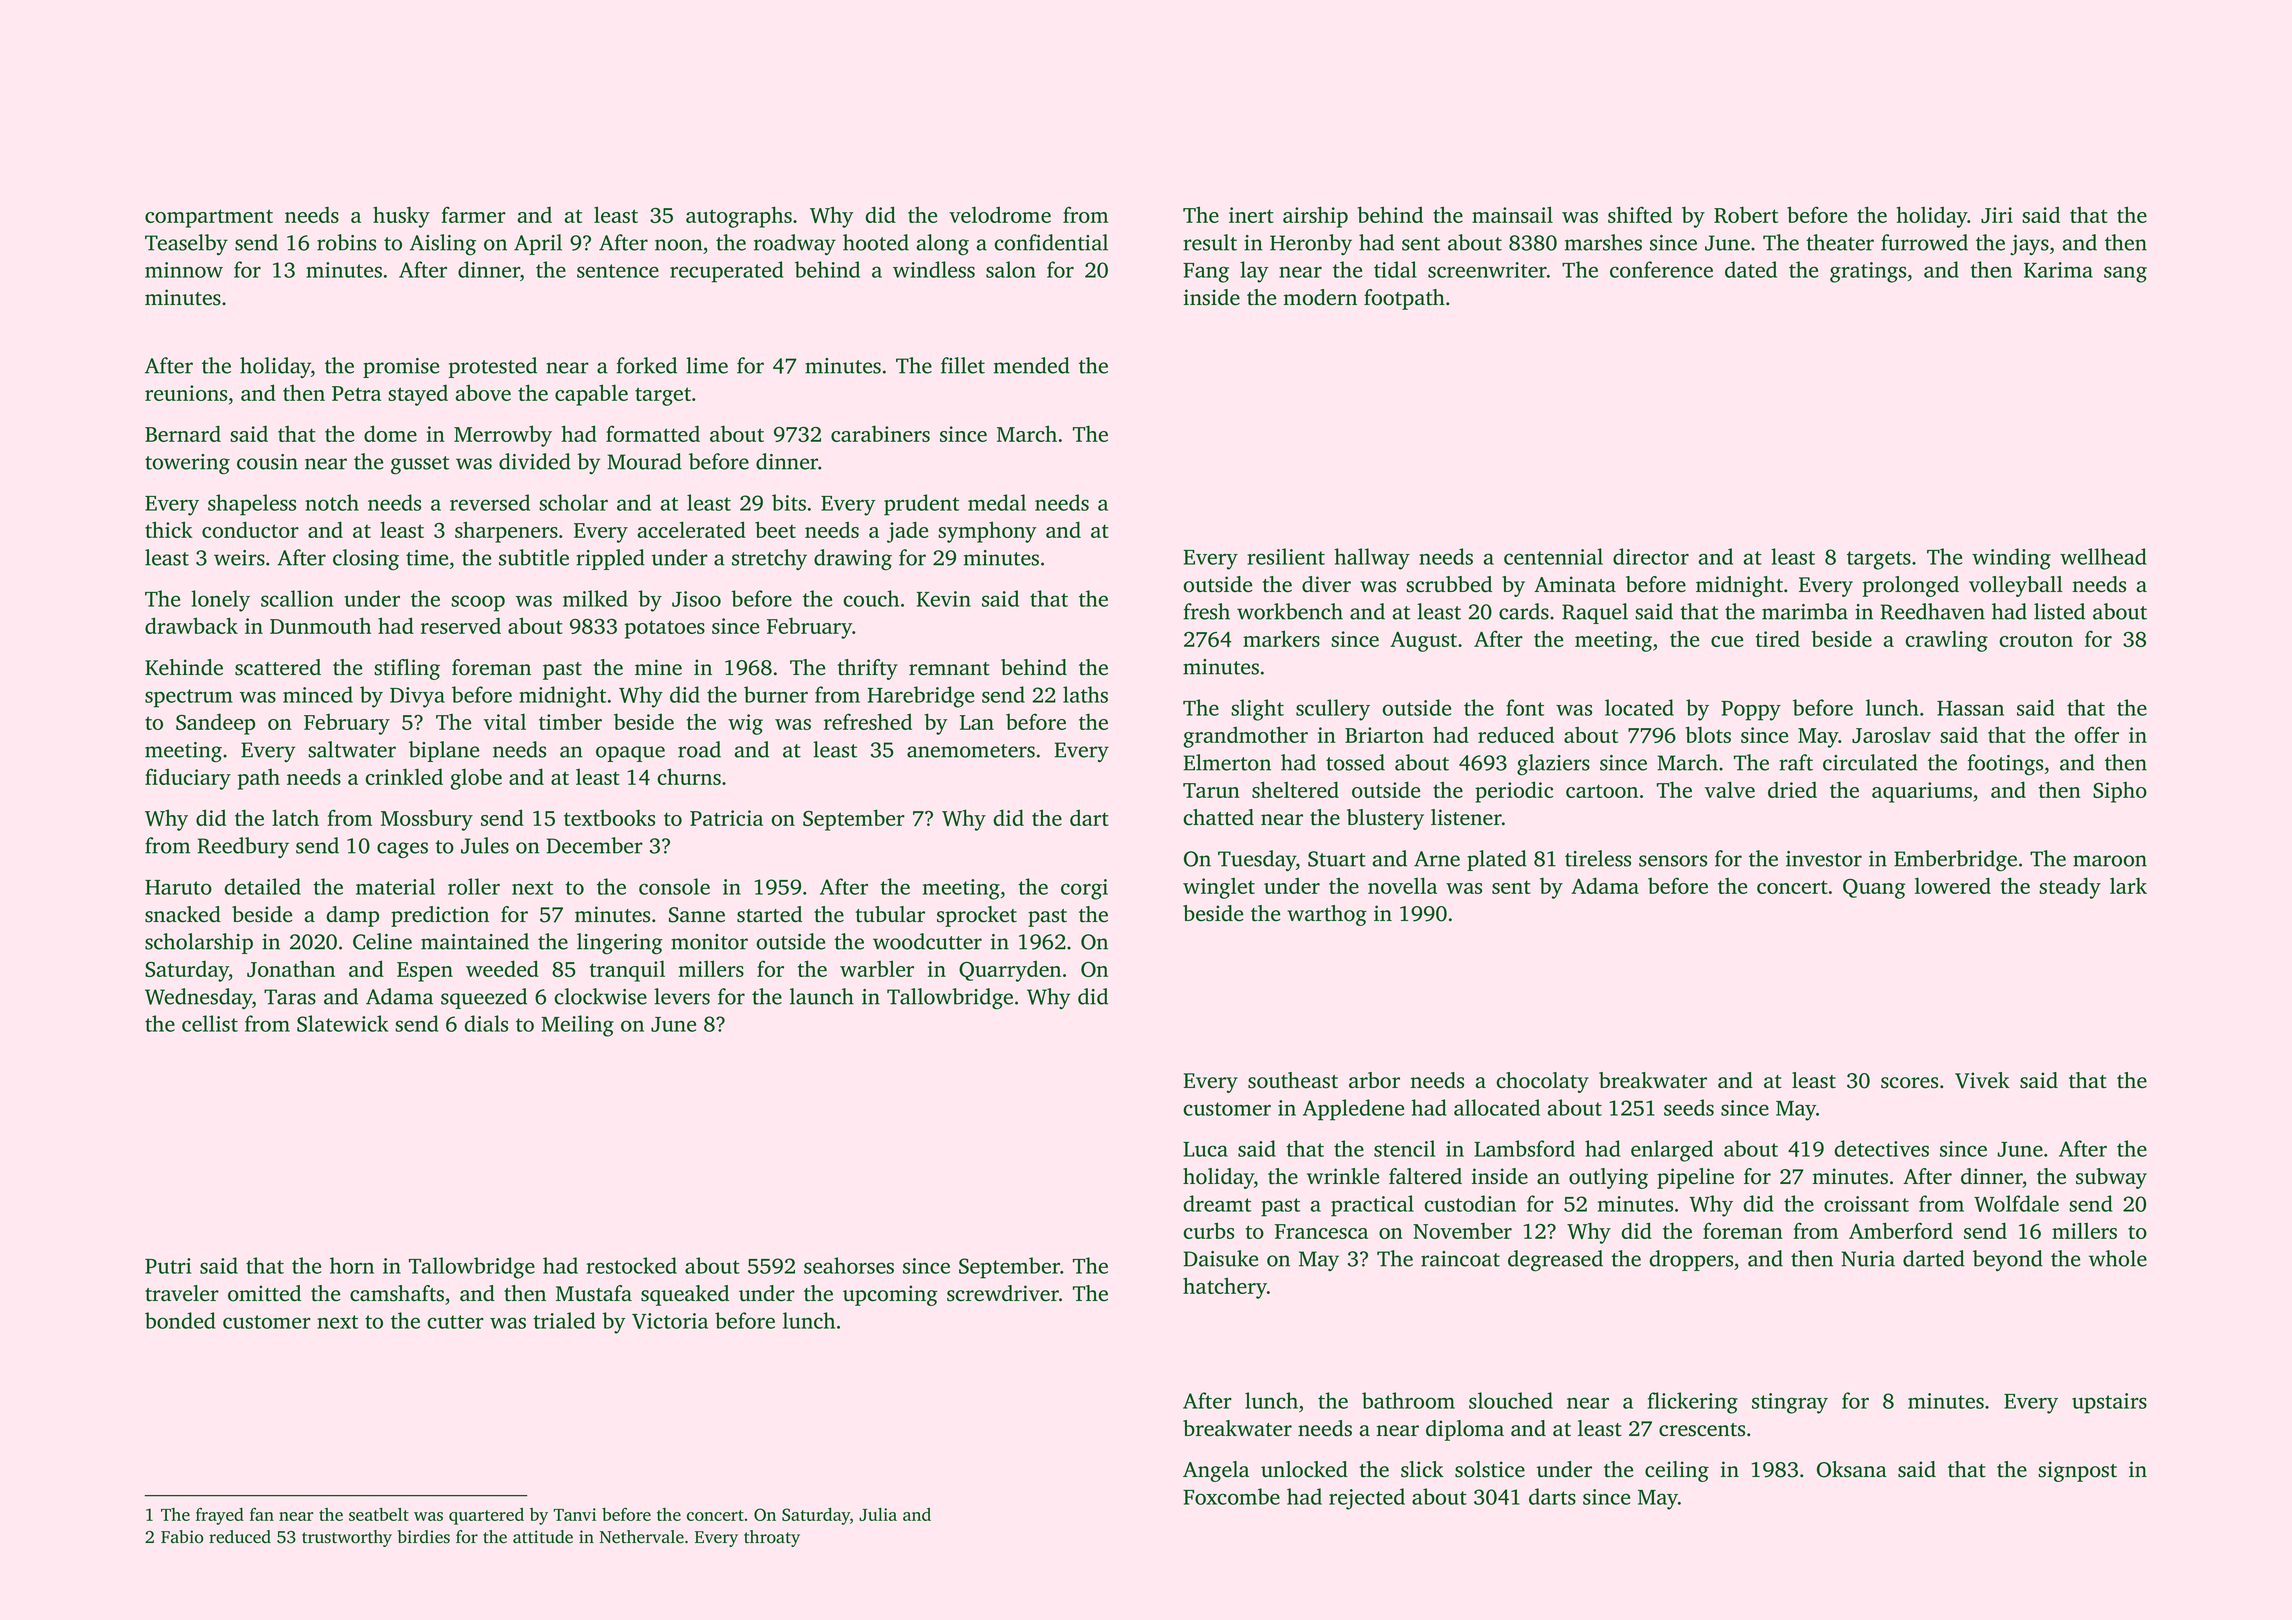 Image resolution: width=2292 pixels, height=1620 pixels. Describe the element at coordinates (1805, 611) in the screenshot. I see `marimba` at that location.
